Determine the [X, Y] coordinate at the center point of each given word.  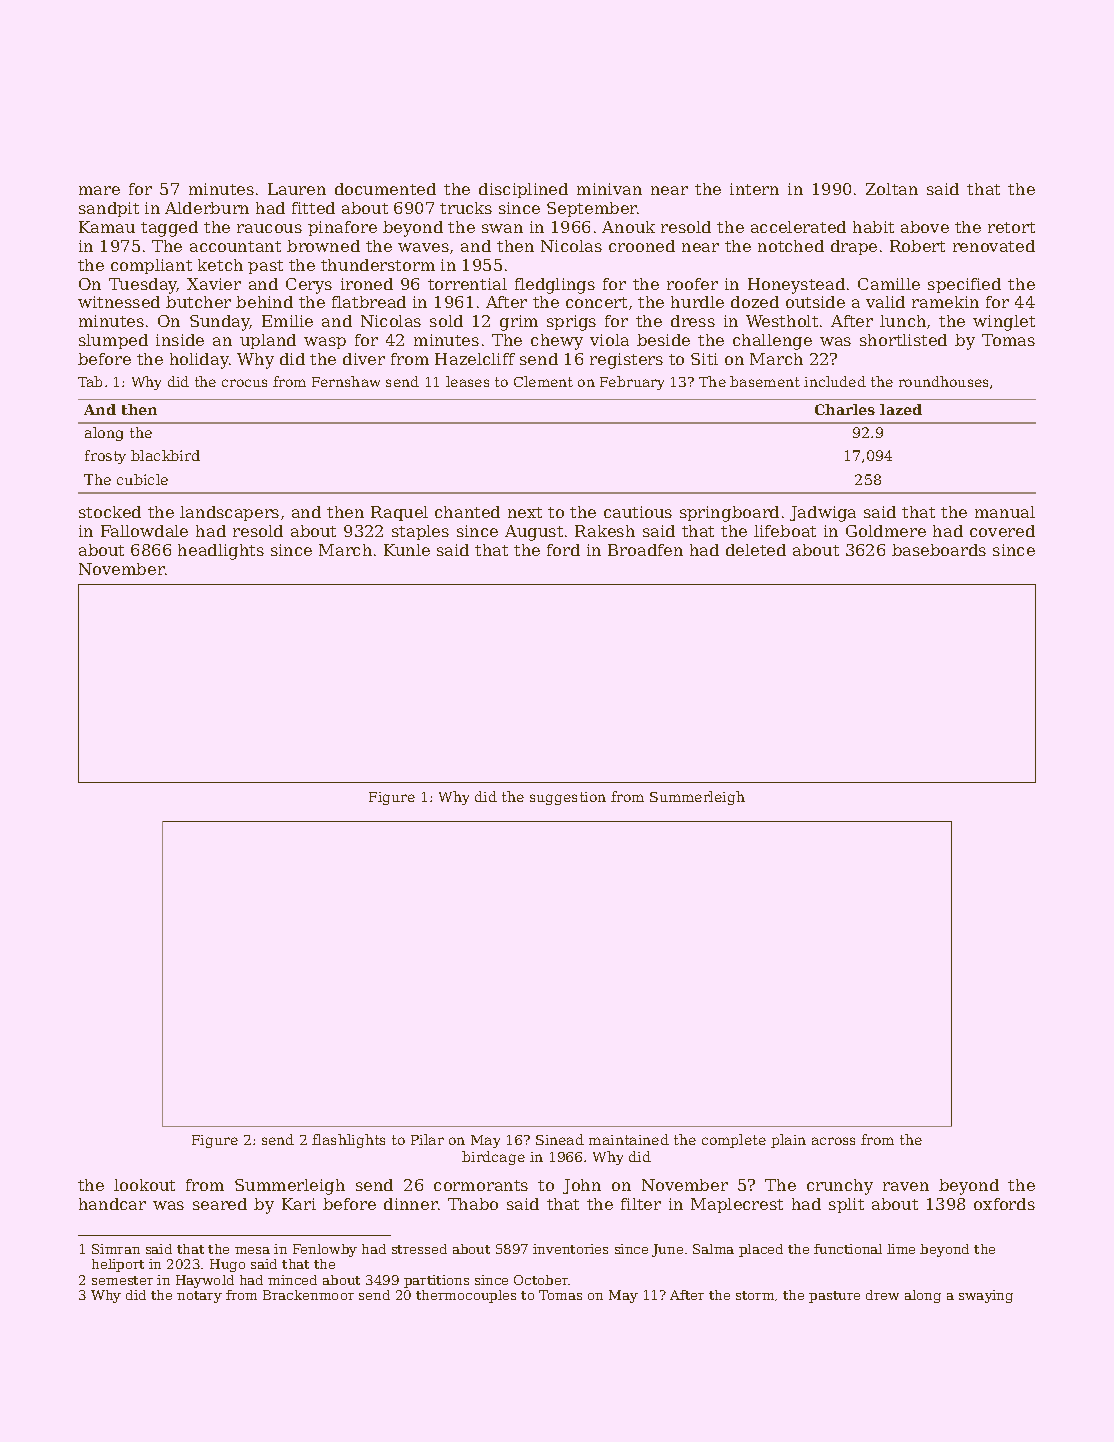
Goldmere [886, 531]
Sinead [560, 1139]
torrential [467, 284]
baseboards [939, 550]
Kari [299, 1204]
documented [385, 189]
